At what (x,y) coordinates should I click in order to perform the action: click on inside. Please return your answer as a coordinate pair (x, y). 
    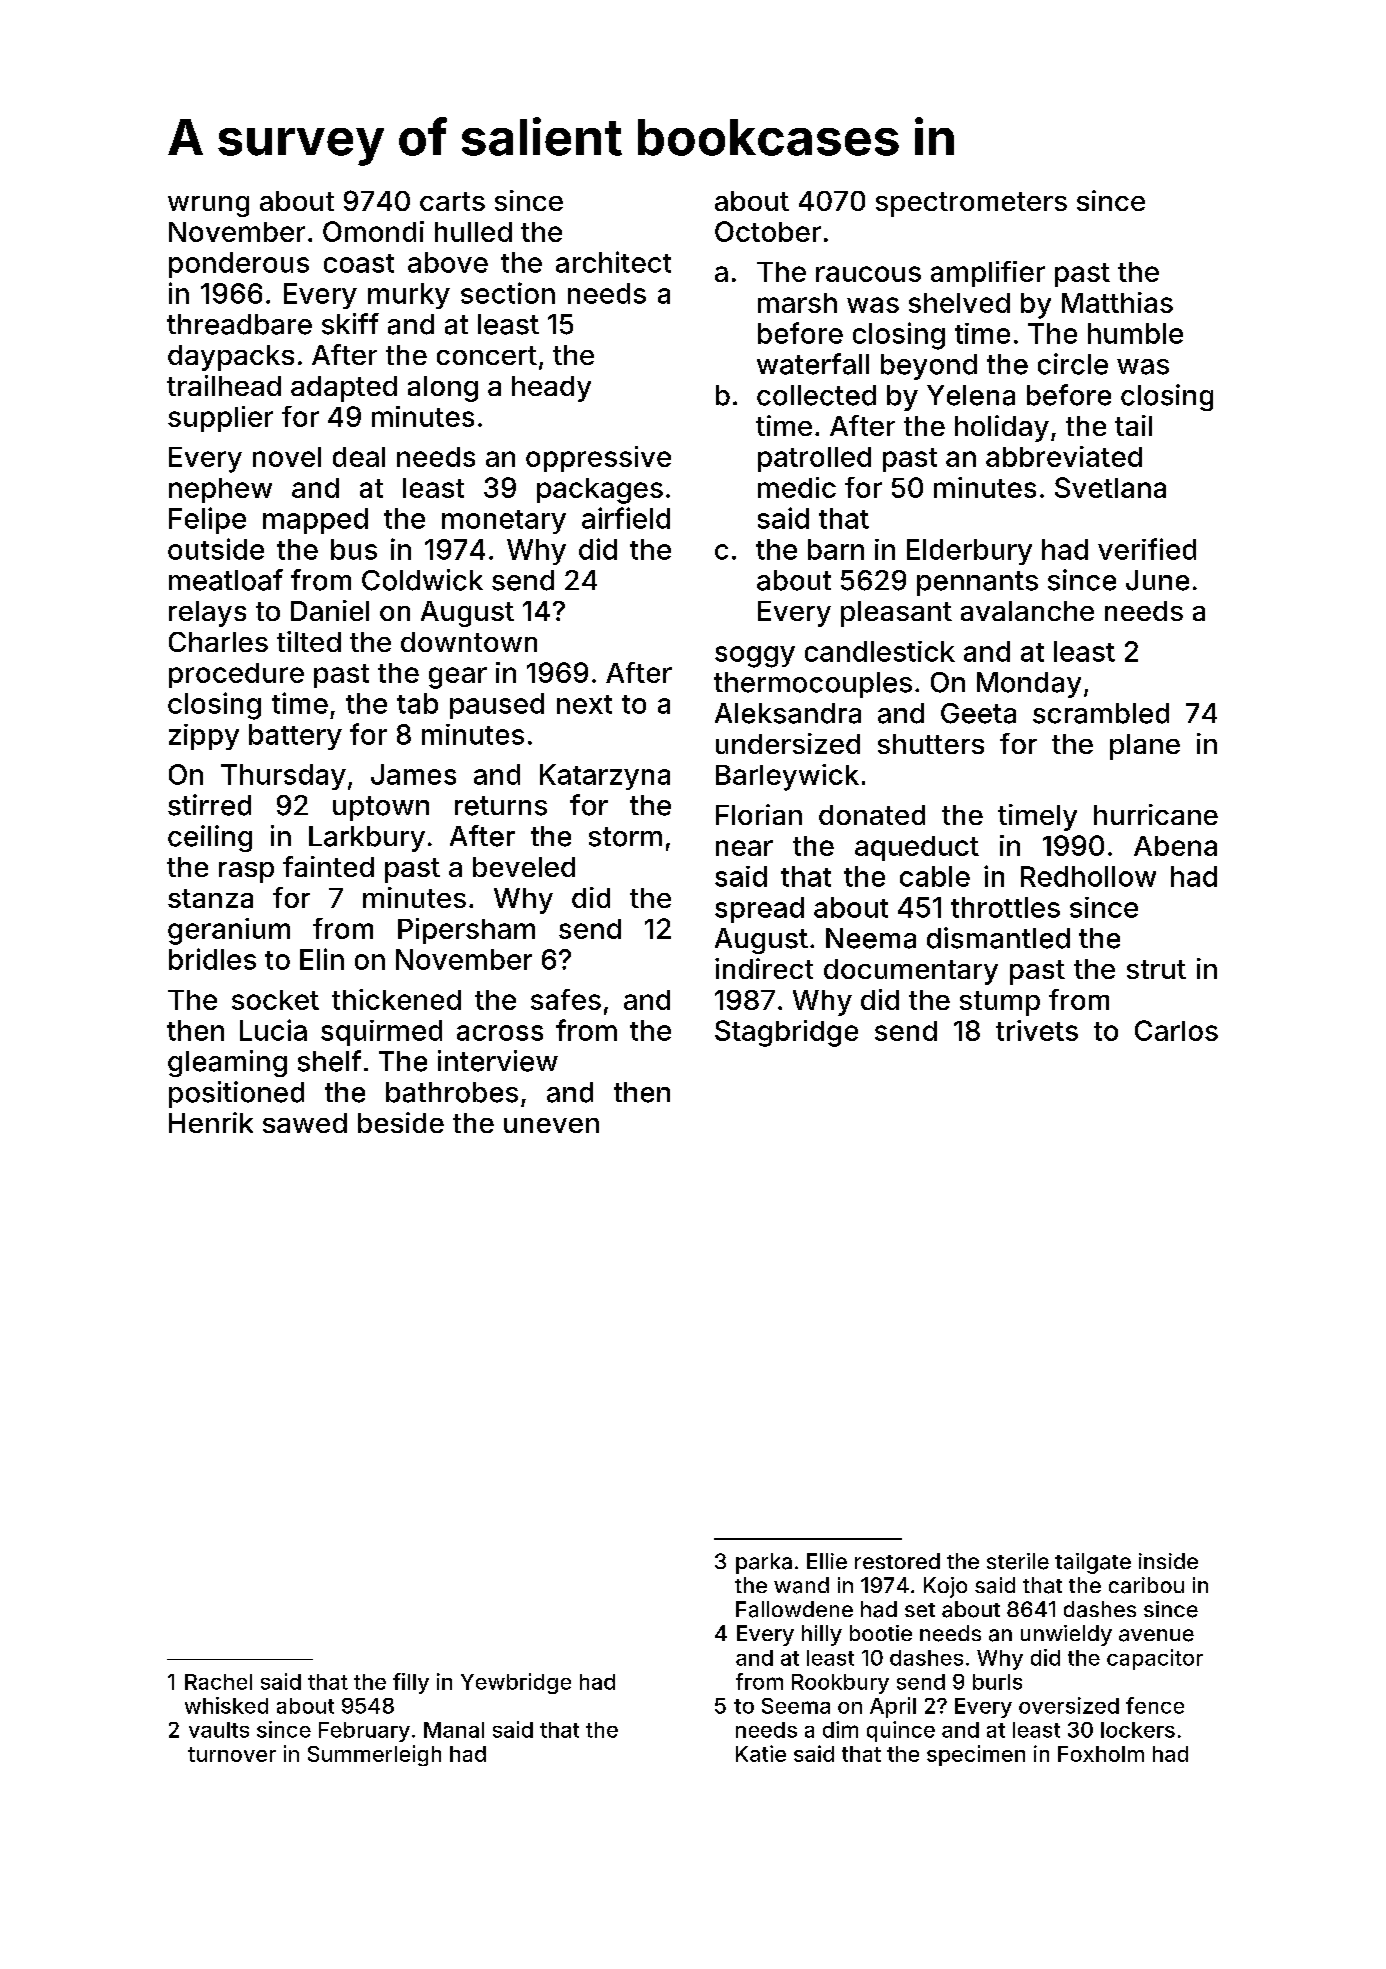
    Looking at the image, I should click on (1168, 1561).
